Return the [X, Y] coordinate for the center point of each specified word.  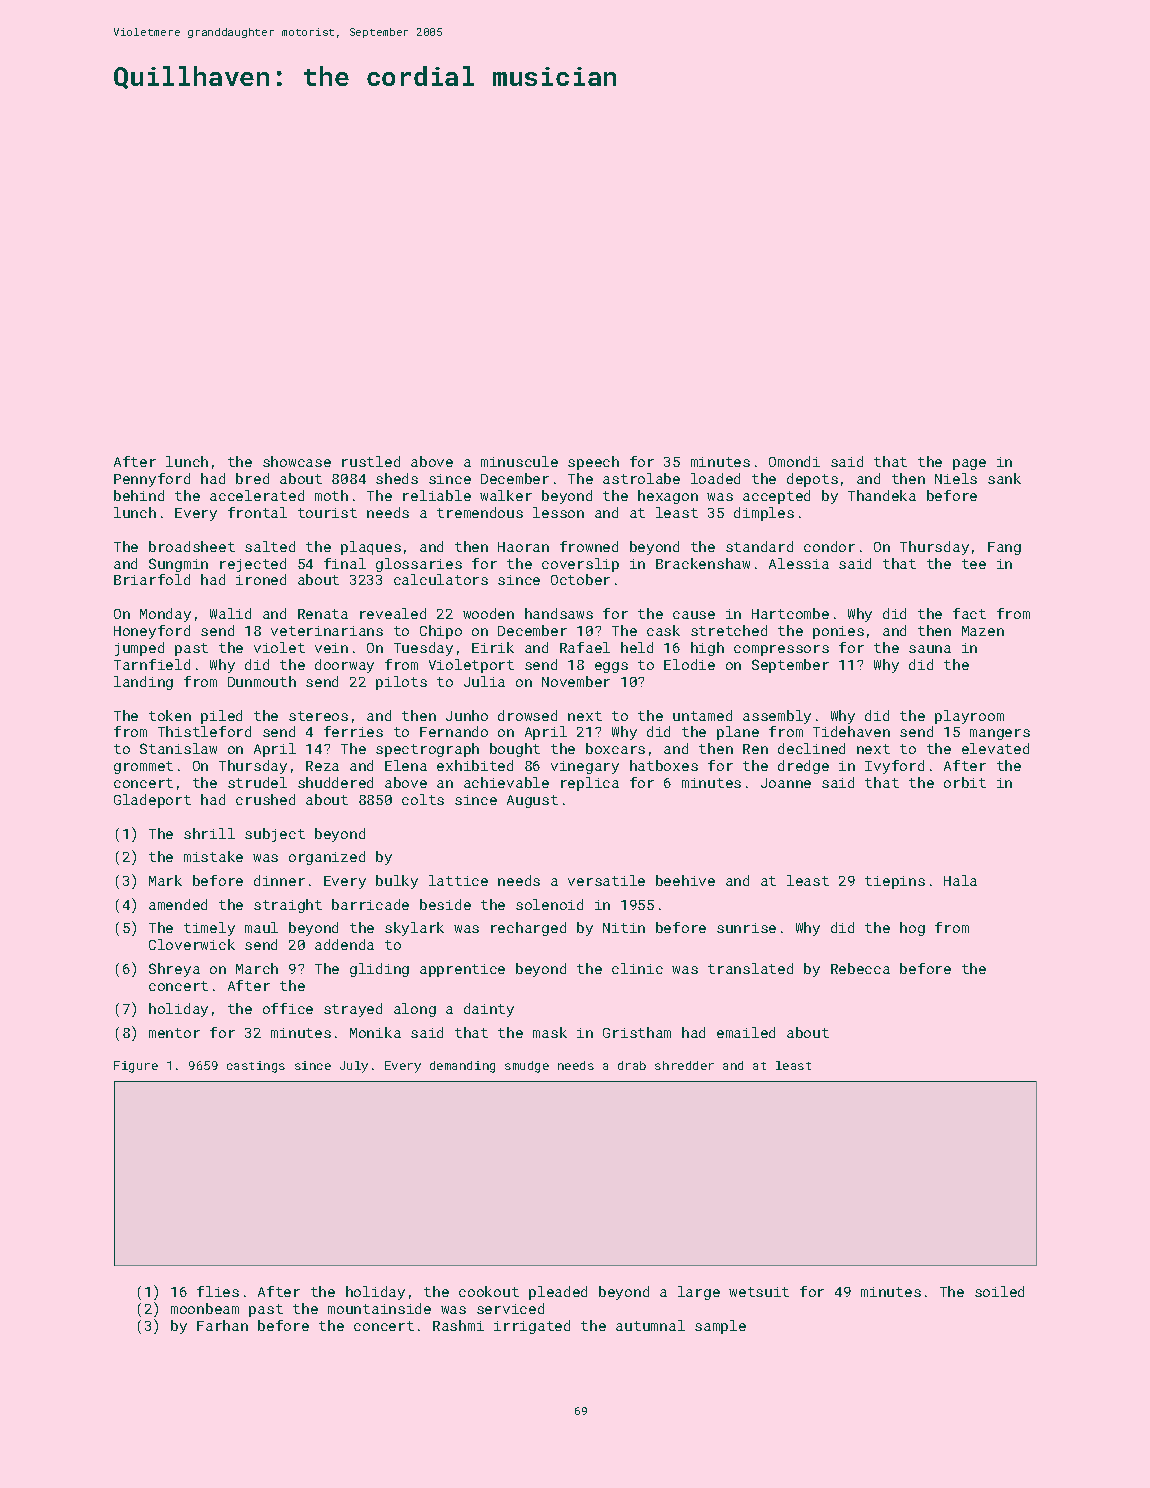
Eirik [493, 647]
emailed [746, 1032]
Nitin [624, 928]
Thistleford [204, 731]
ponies [838, 632]
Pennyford [152, 480]
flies [218, 1291]
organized [327, 858]
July [354, 1067]
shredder [684, 1065]
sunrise [746, 928]
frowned [589, 546]
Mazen [983, 631]
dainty [489, 1010]
